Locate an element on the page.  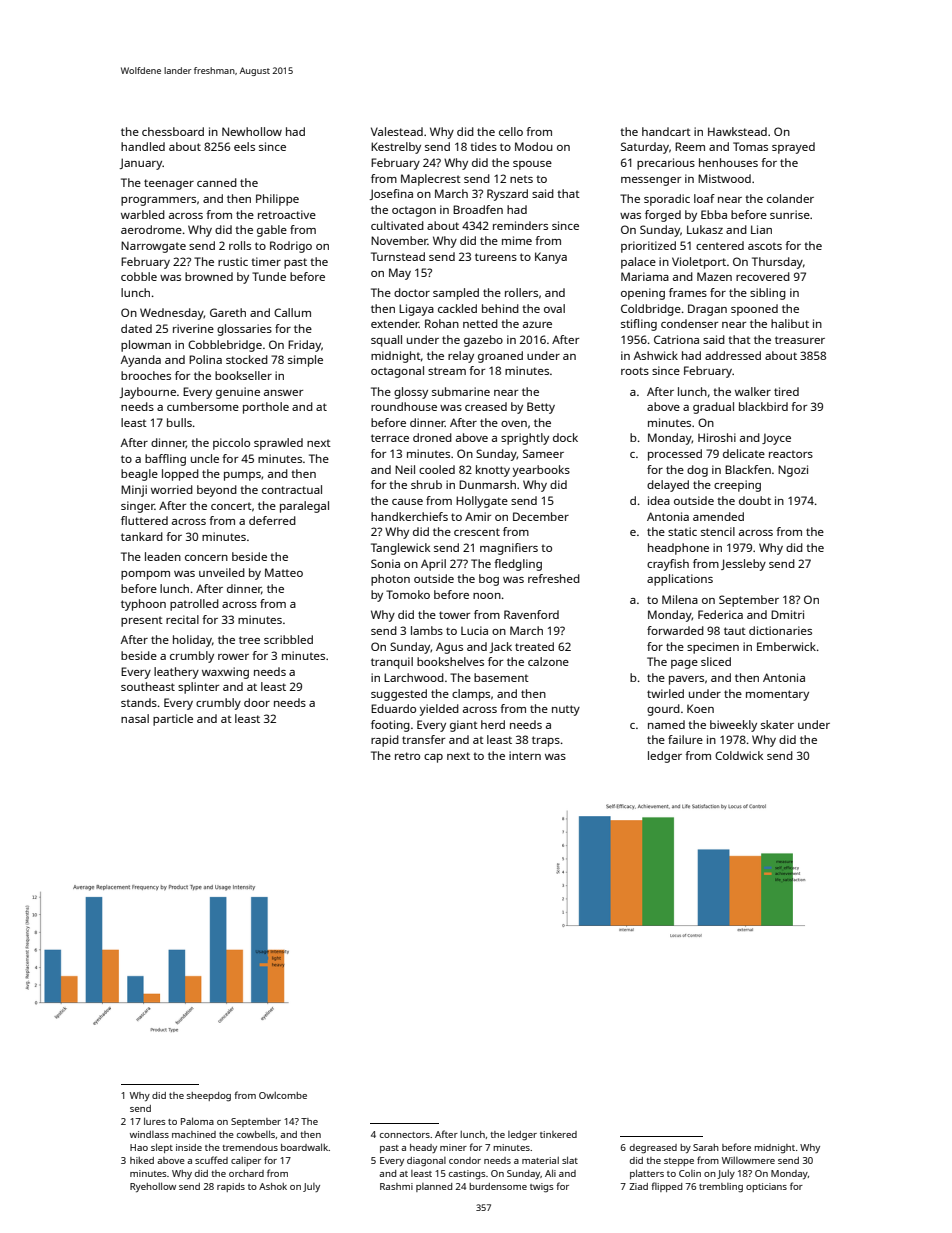
sheepdog is located at coordinates (209, 1097).
